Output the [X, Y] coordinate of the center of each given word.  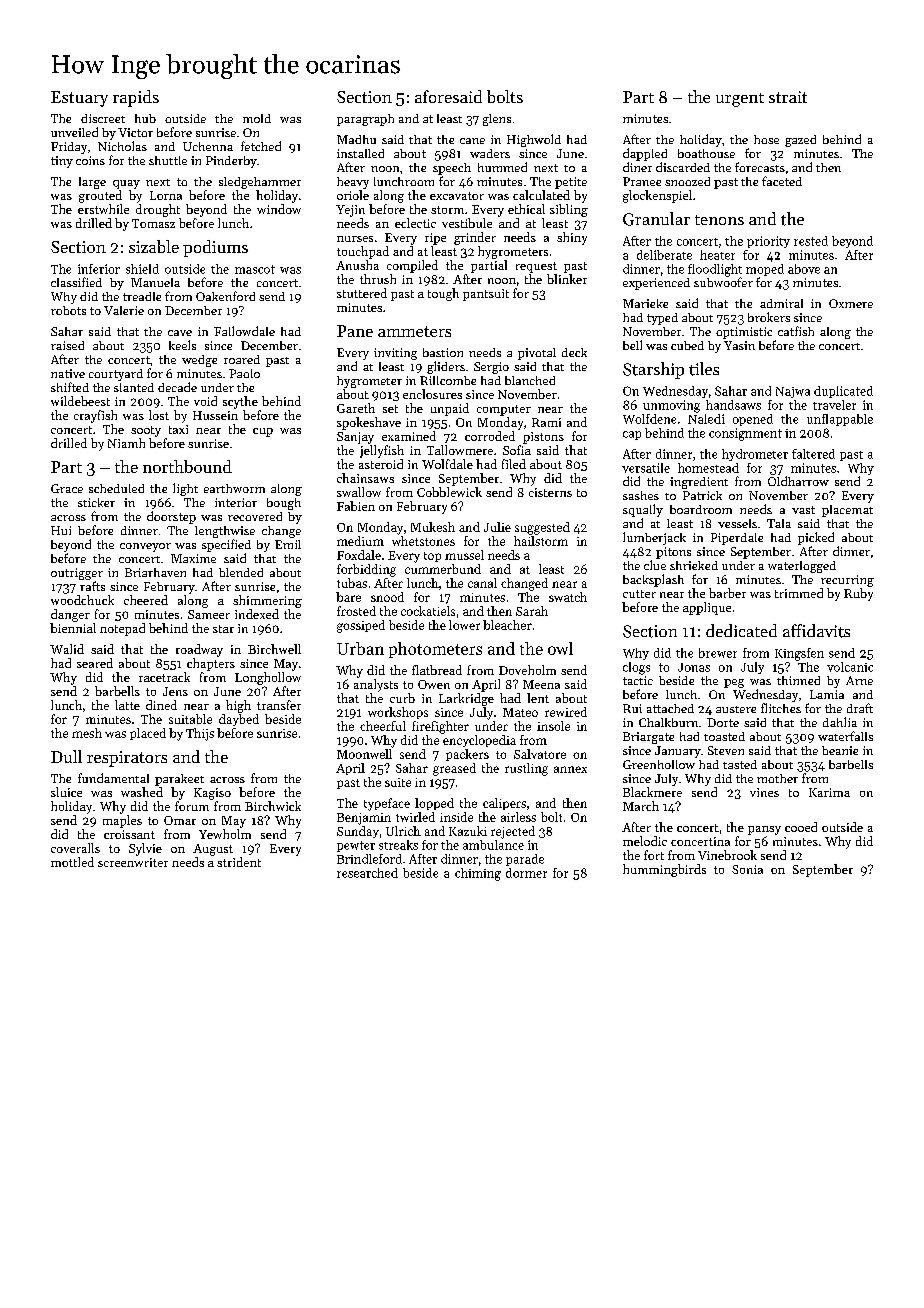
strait [788, 97]
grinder [475, 238]
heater [717, 255]
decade [177, 387]
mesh [87, 733]
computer [504, 410]
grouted [100, 196]
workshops [398, 713]
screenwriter [133, 862]
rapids [136, 98]
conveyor [145, 547]
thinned [798, 680]
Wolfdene [649, 419]
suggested [542, 528]
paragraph [365, 120]
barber [727, 593]
